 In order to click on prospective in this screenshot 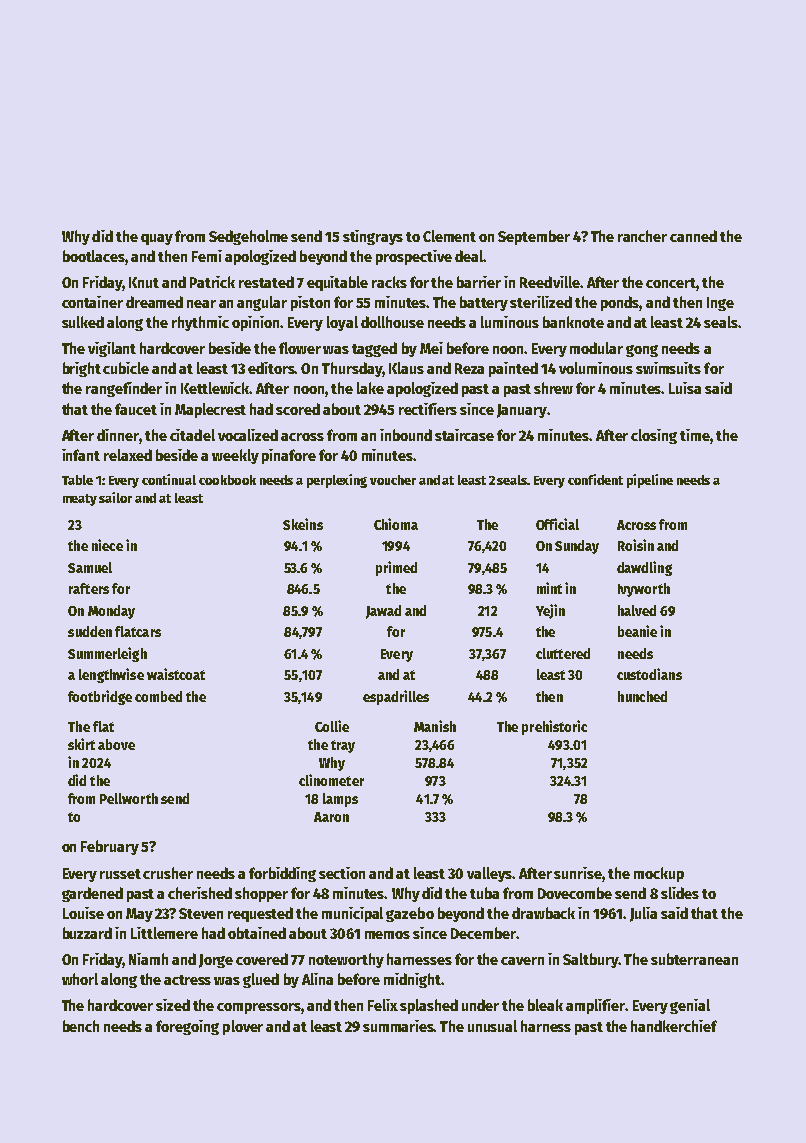, I will do `click(414, 257)`.
